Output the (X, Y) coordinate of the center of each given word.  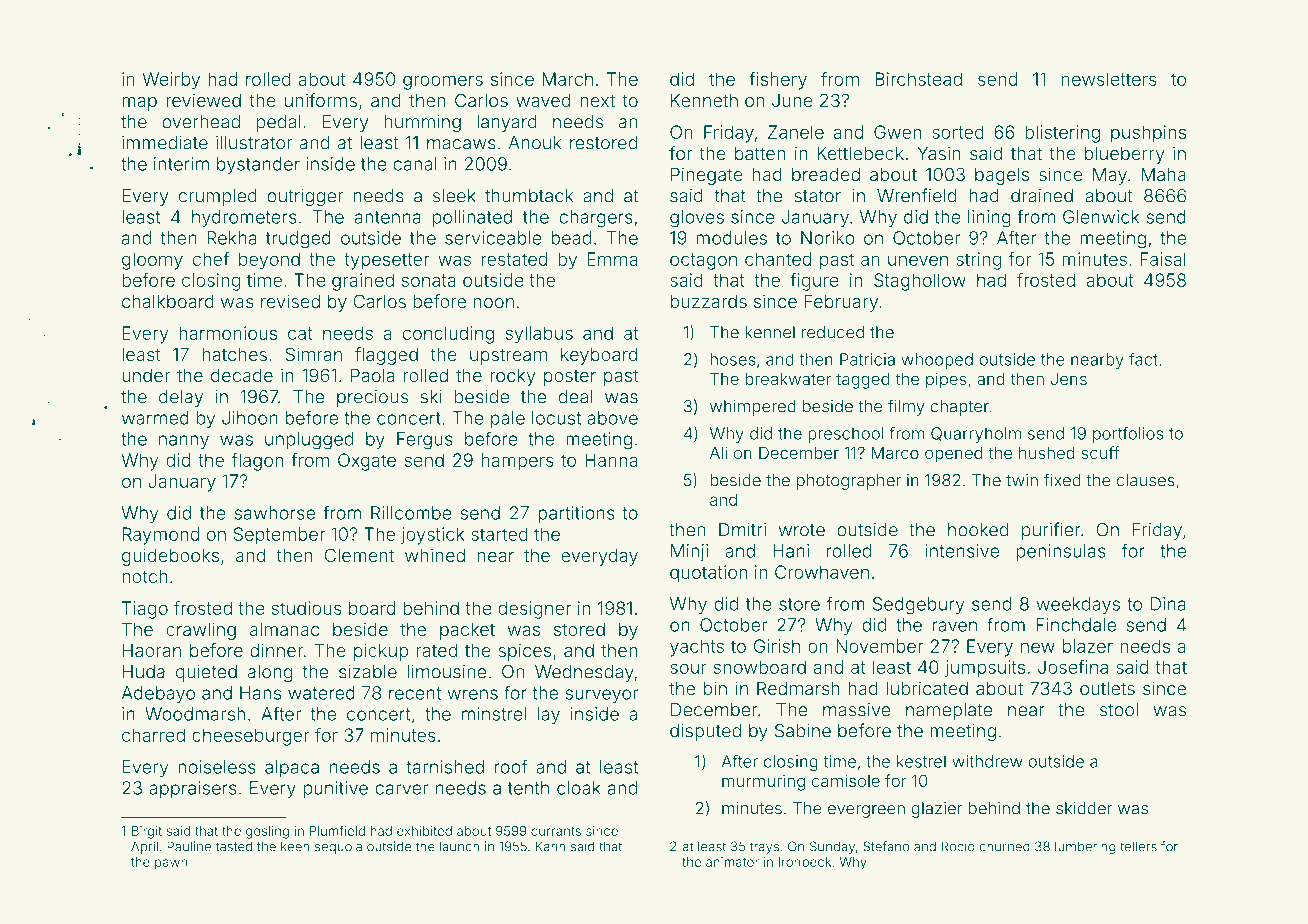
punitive (336, 789)
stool (1119, 710)
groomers (443, 82)
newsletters (1109, 79)
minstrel (494, 714)
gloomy (152, 261)
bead (571, 238)
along (270, 673)
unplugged (309, 441)
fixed (1062, 480)
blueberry (1125, 155)
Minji (689, 552)
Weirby (171, 81)
